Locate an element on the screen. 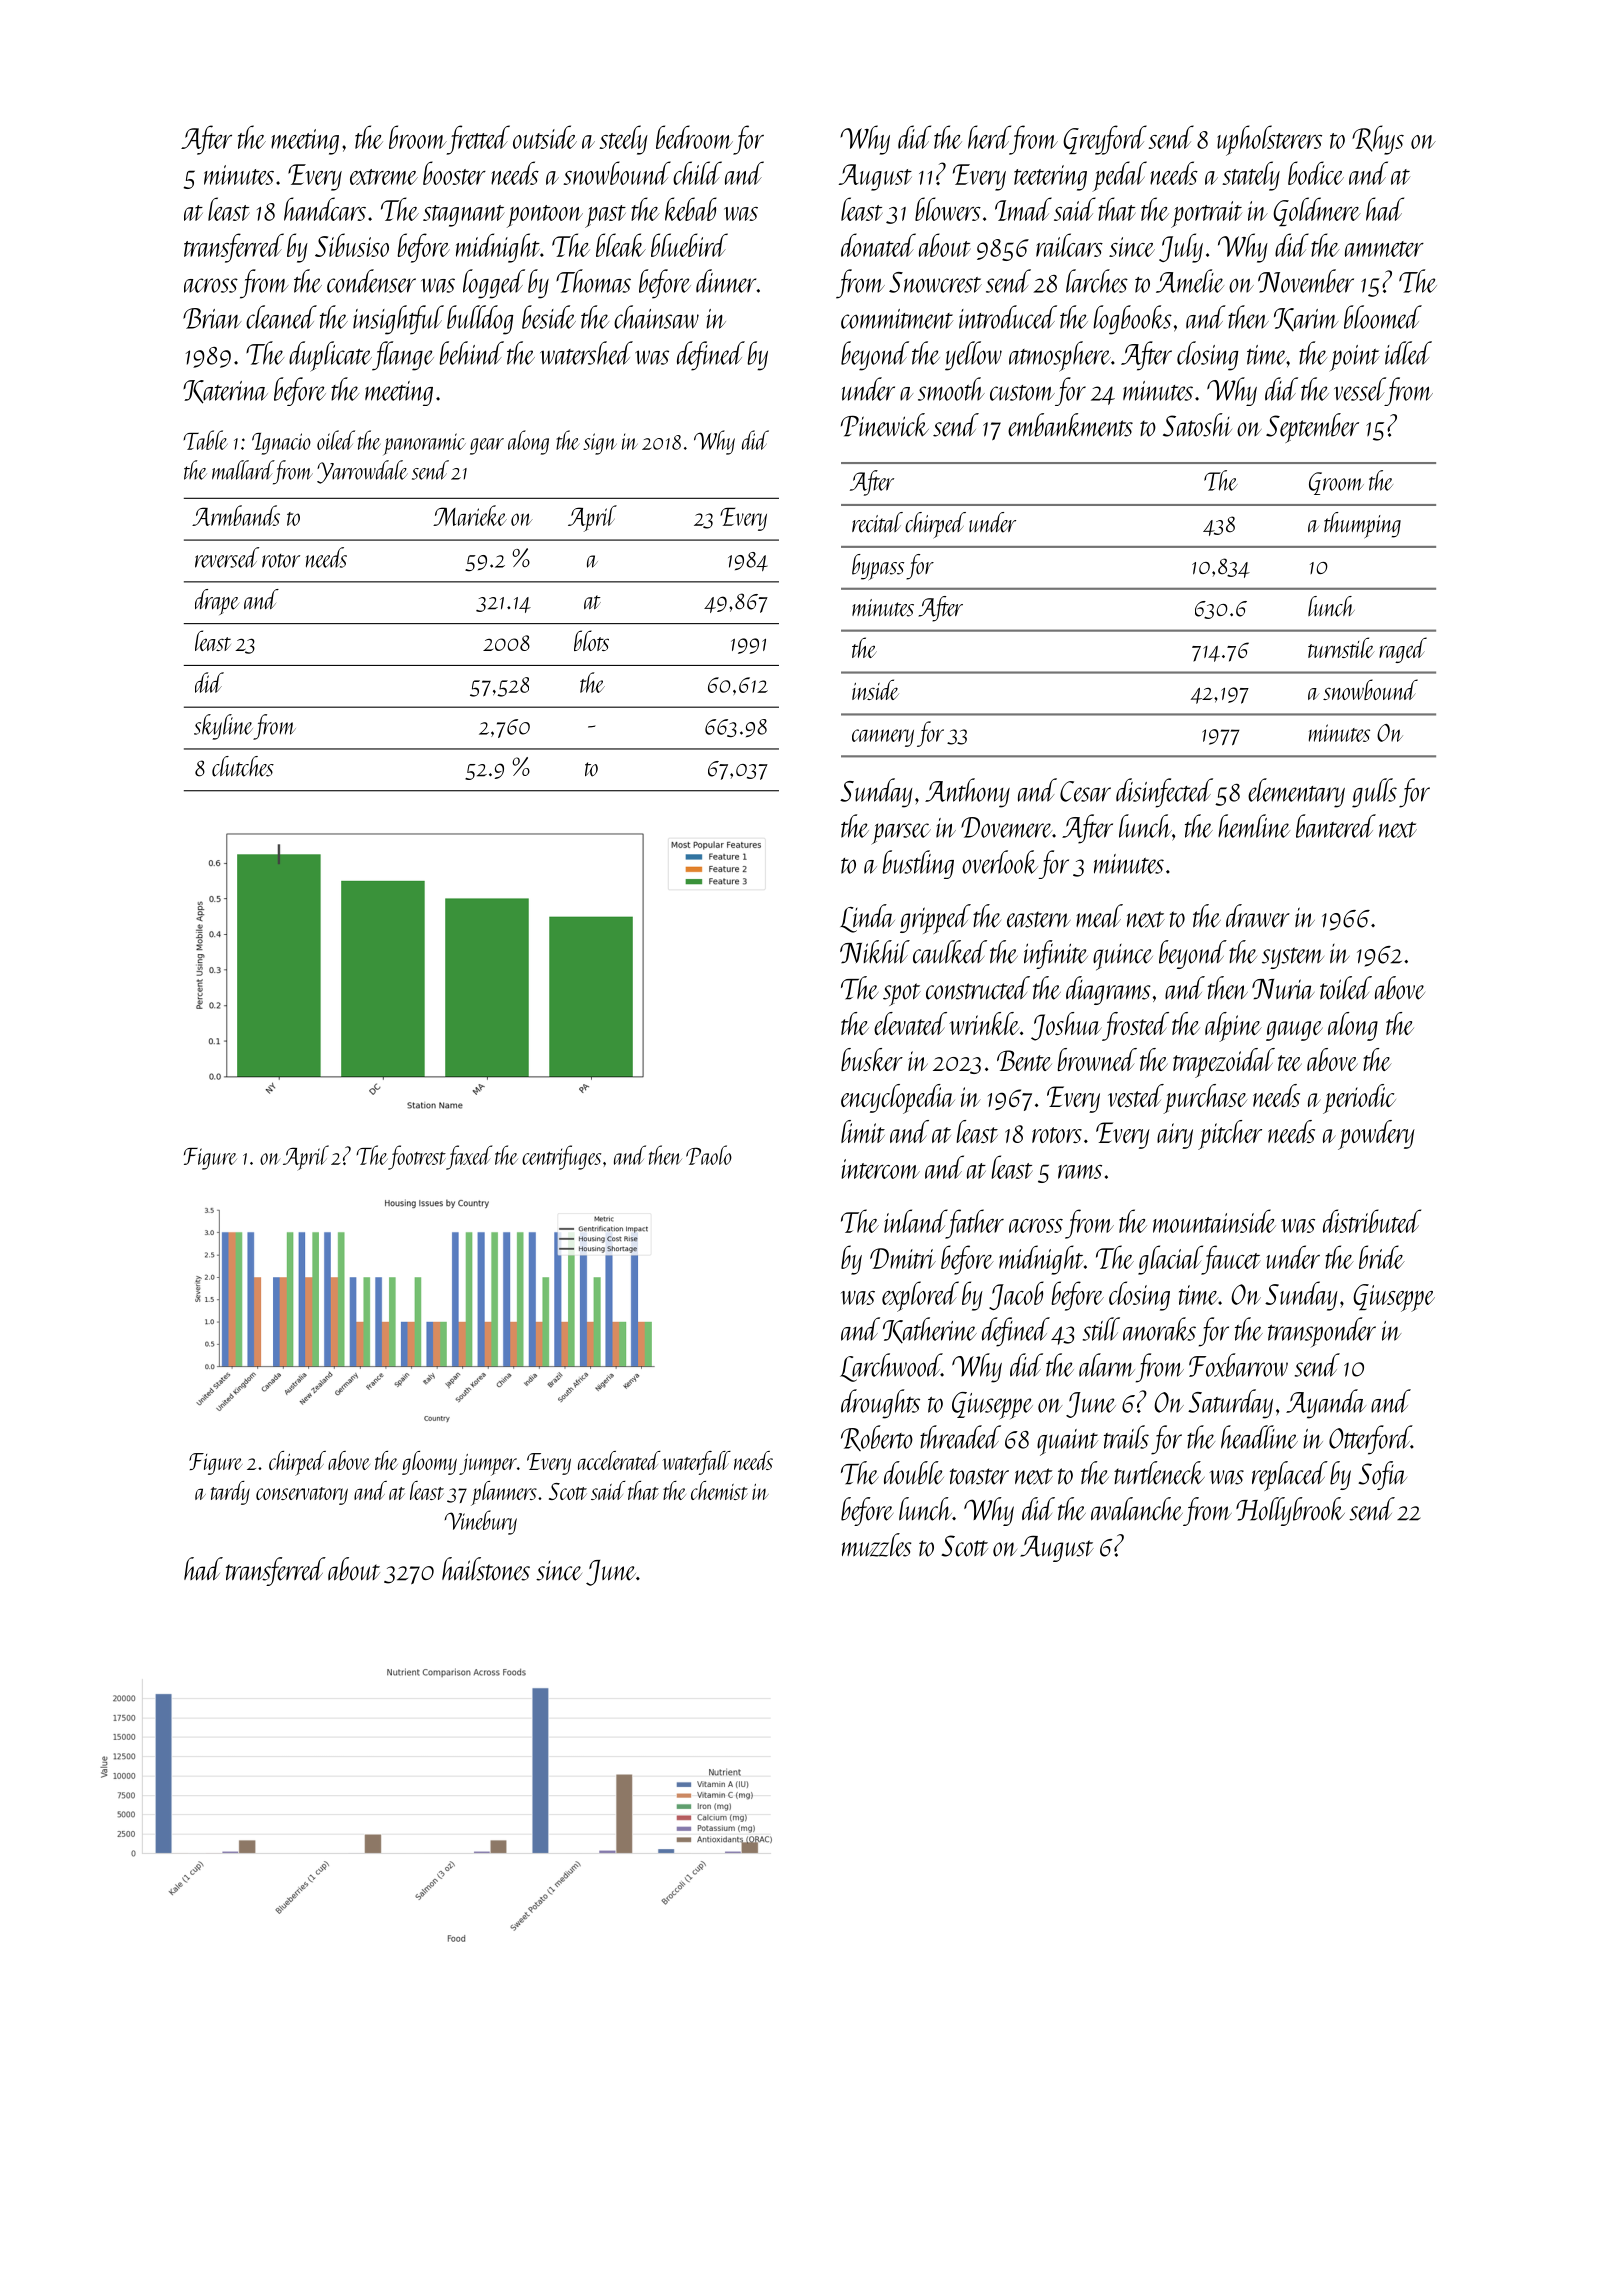 This screenshot has width=1620, height=2292. explored is located at coordinates (920, 1296).
